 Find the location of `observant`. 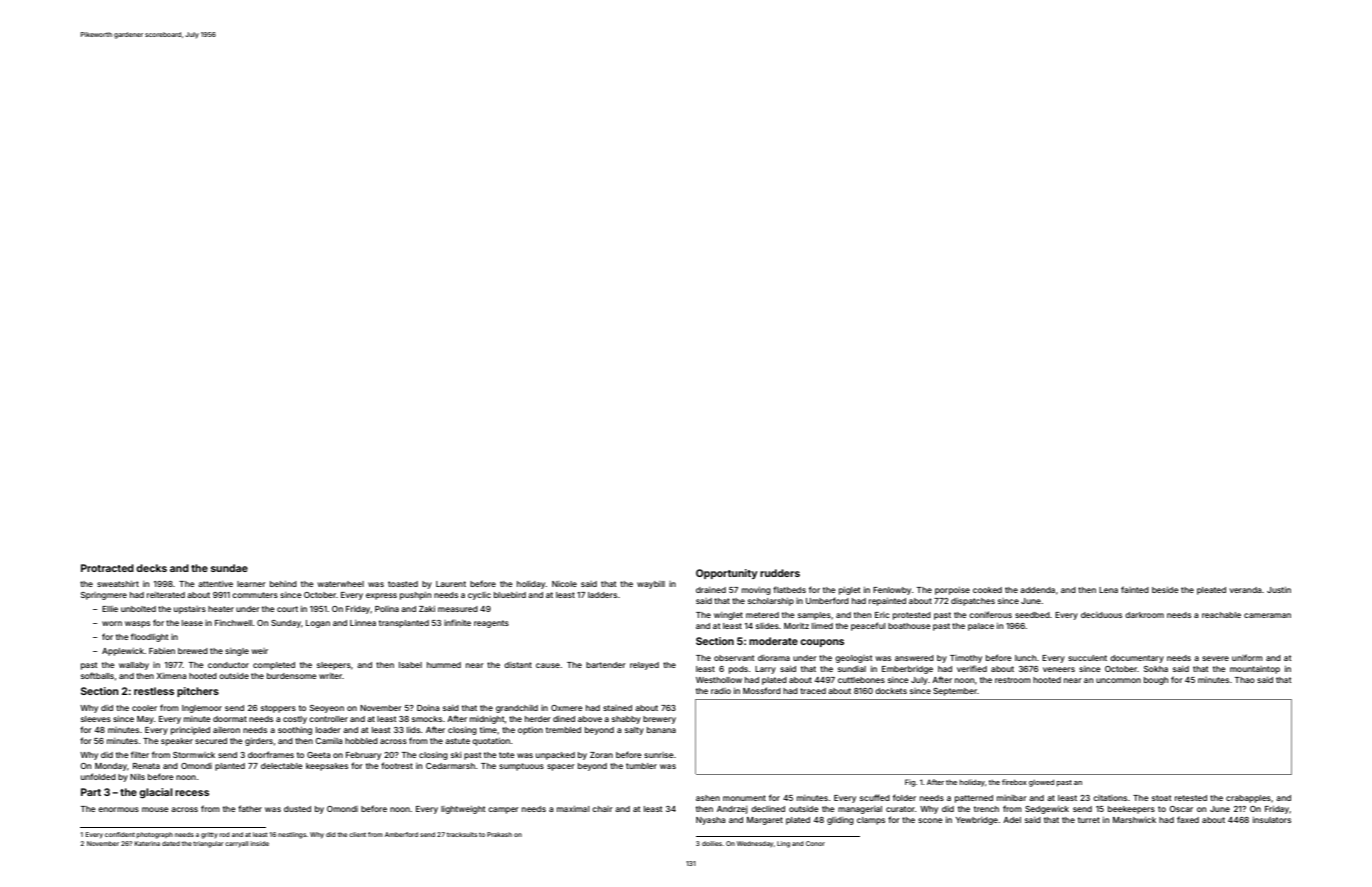

observant is located at coordinates (734, 658).
